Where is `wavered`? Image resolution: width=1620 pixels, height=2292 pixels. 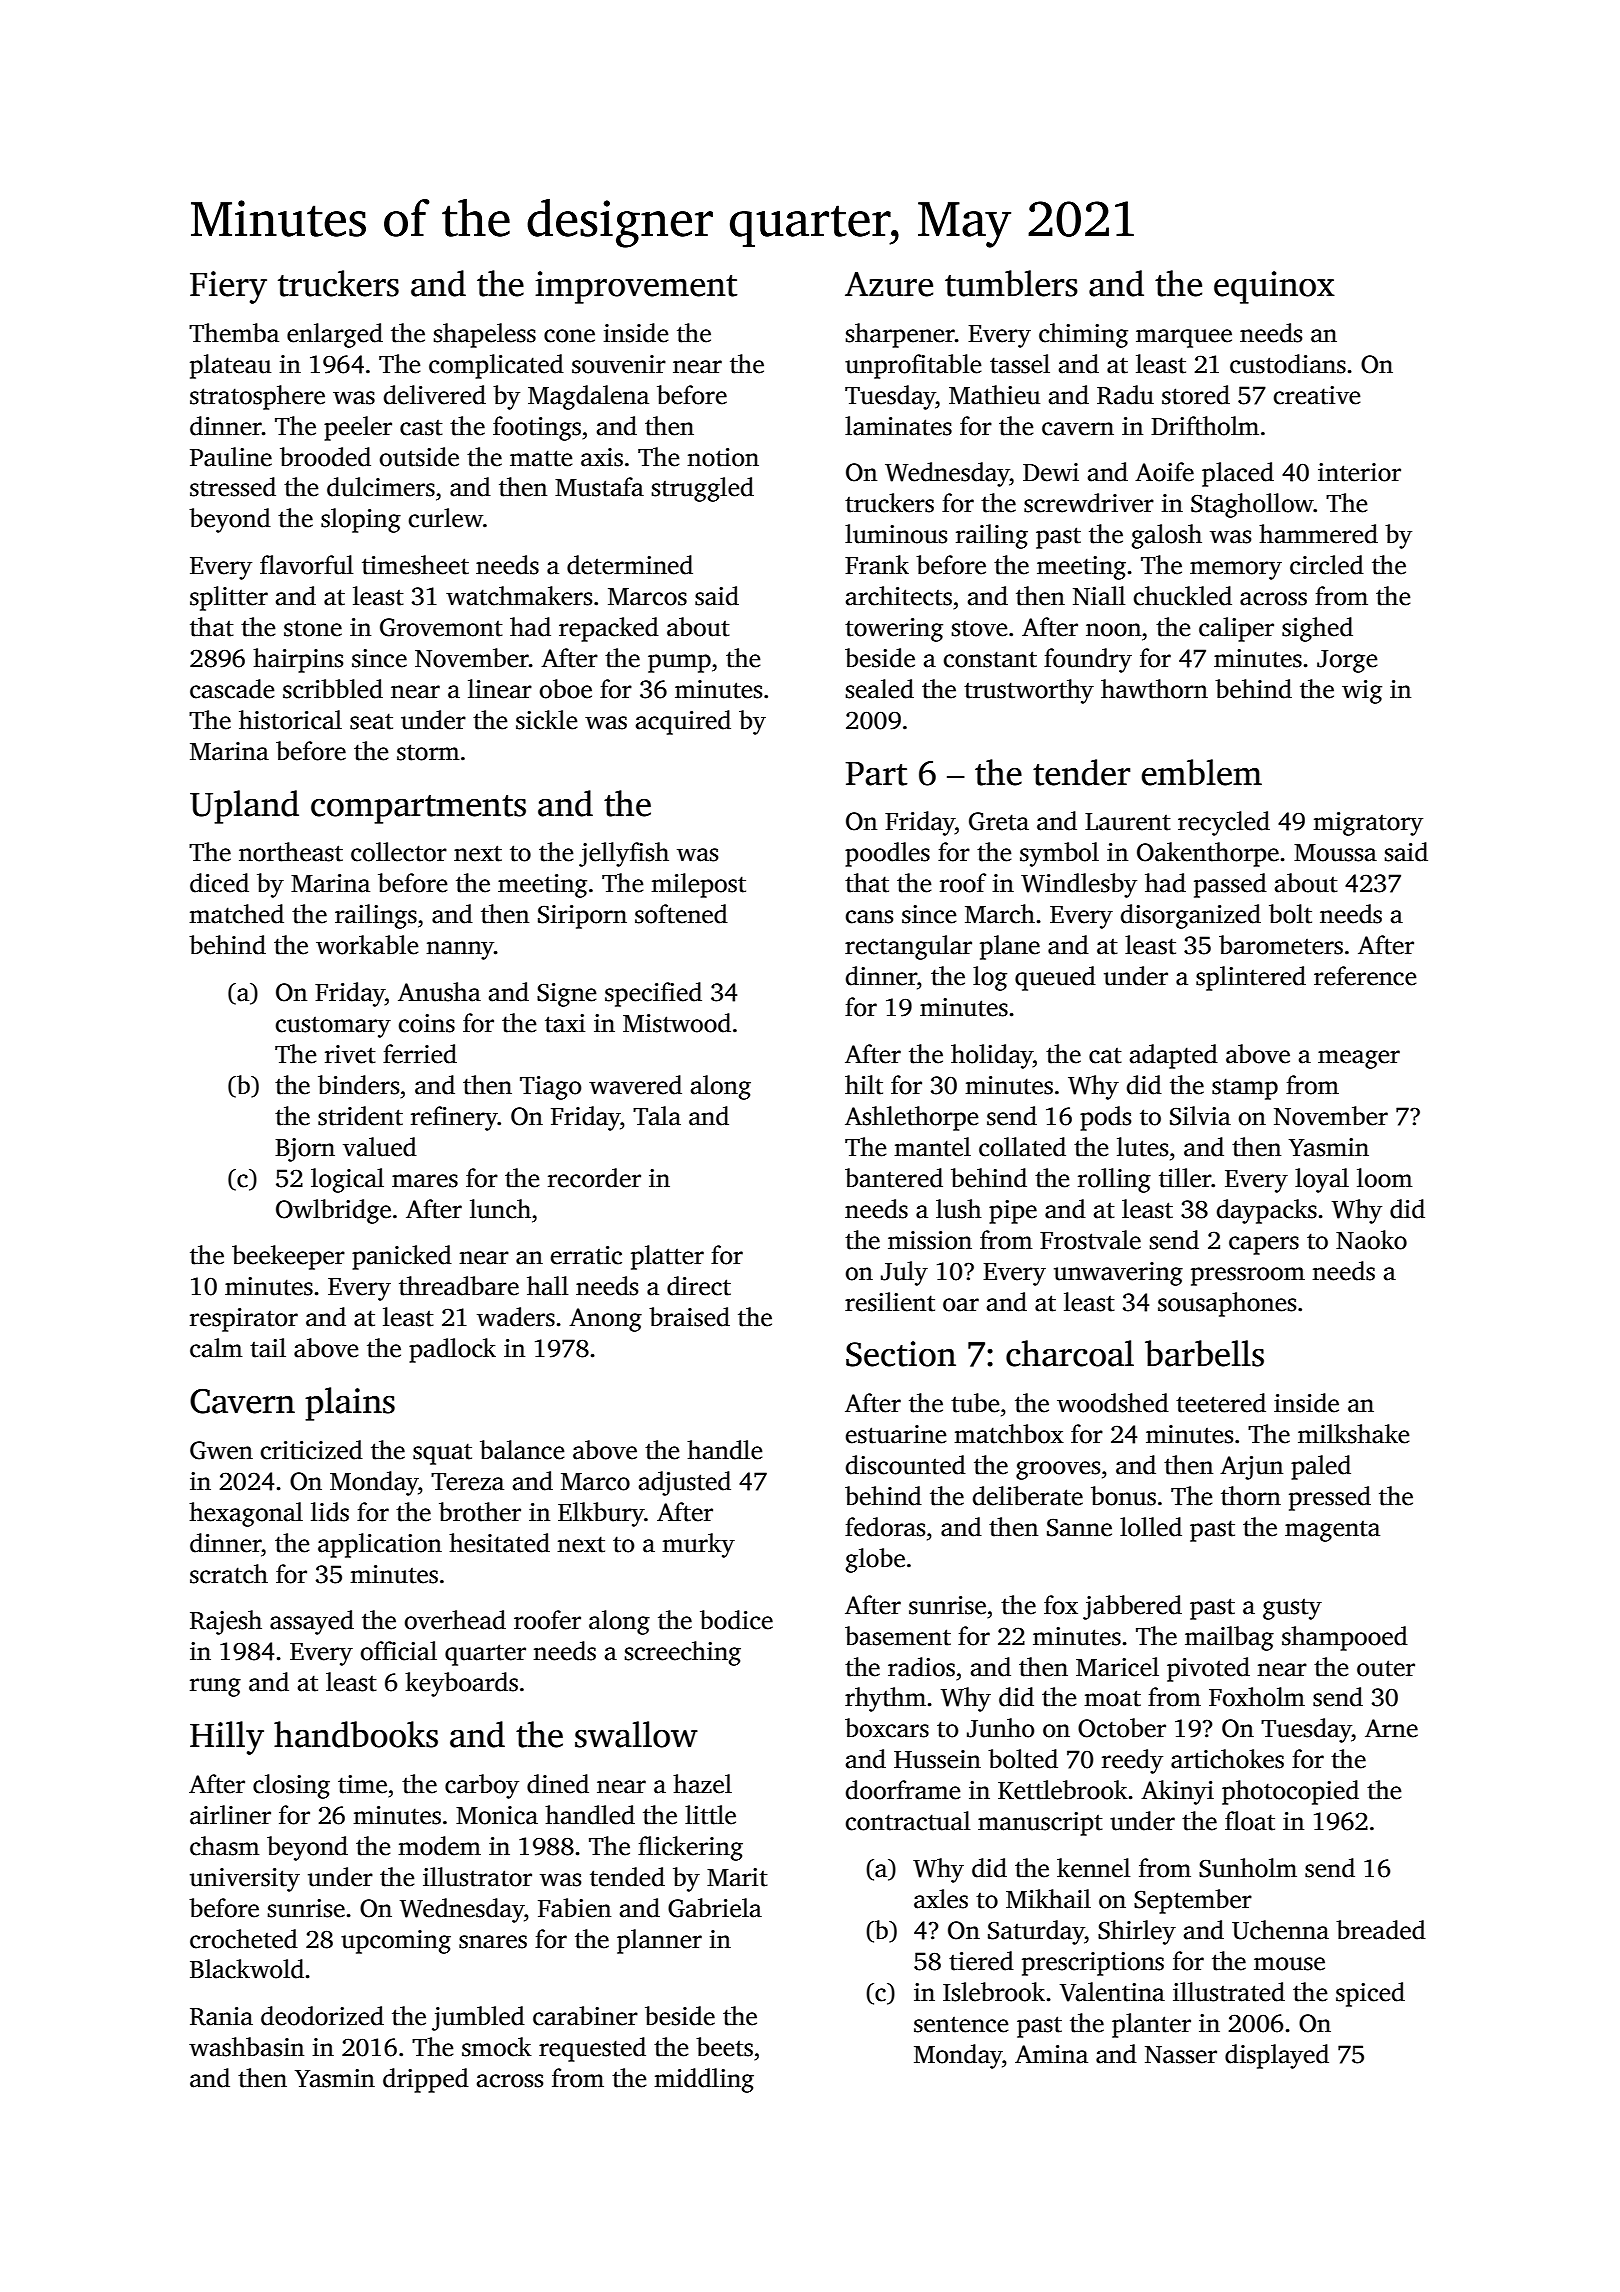
wavered is located at coordinates (635, 1085).
